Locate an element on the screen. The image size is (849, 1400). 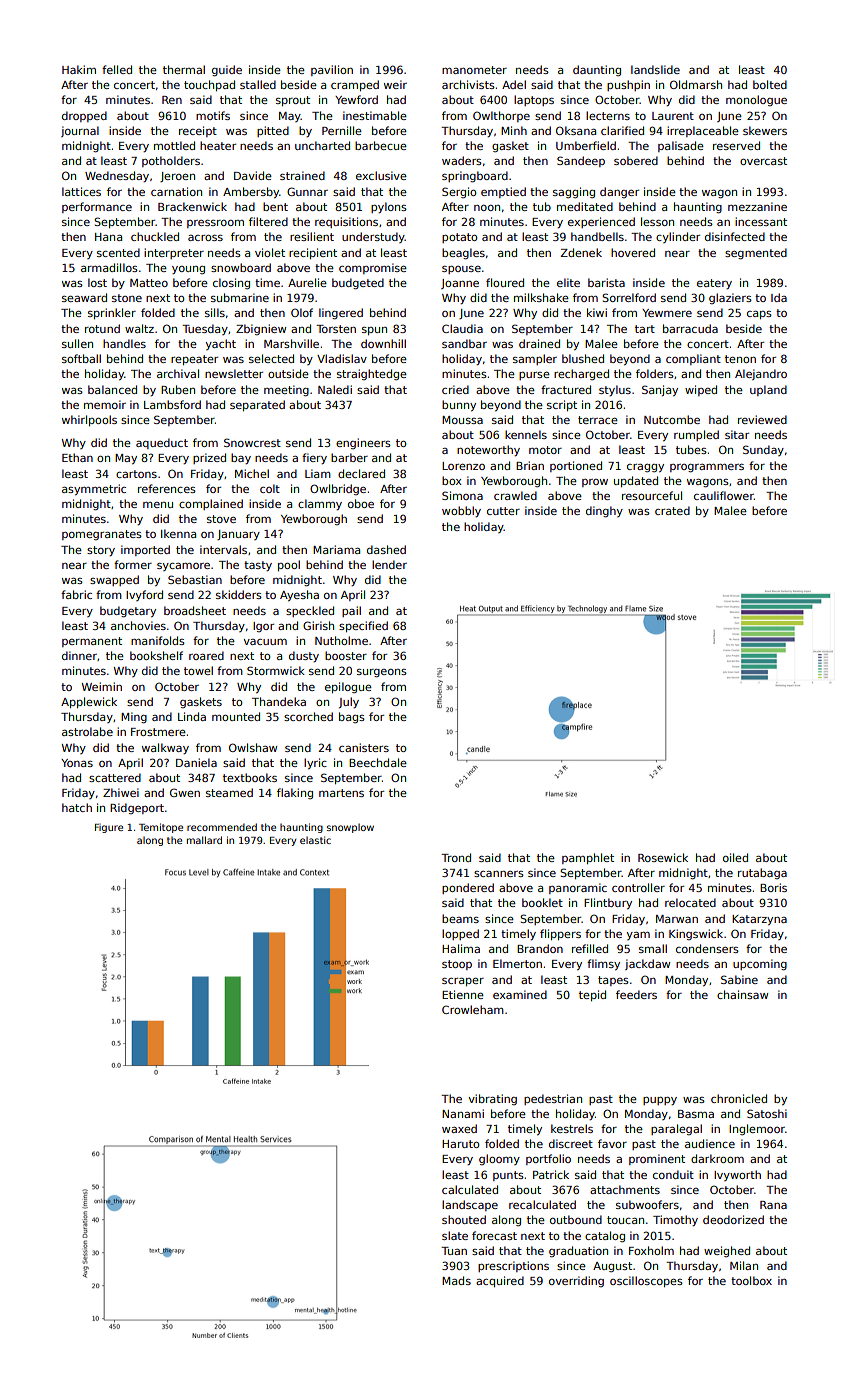
crated is located at coordinates (672, 510).
